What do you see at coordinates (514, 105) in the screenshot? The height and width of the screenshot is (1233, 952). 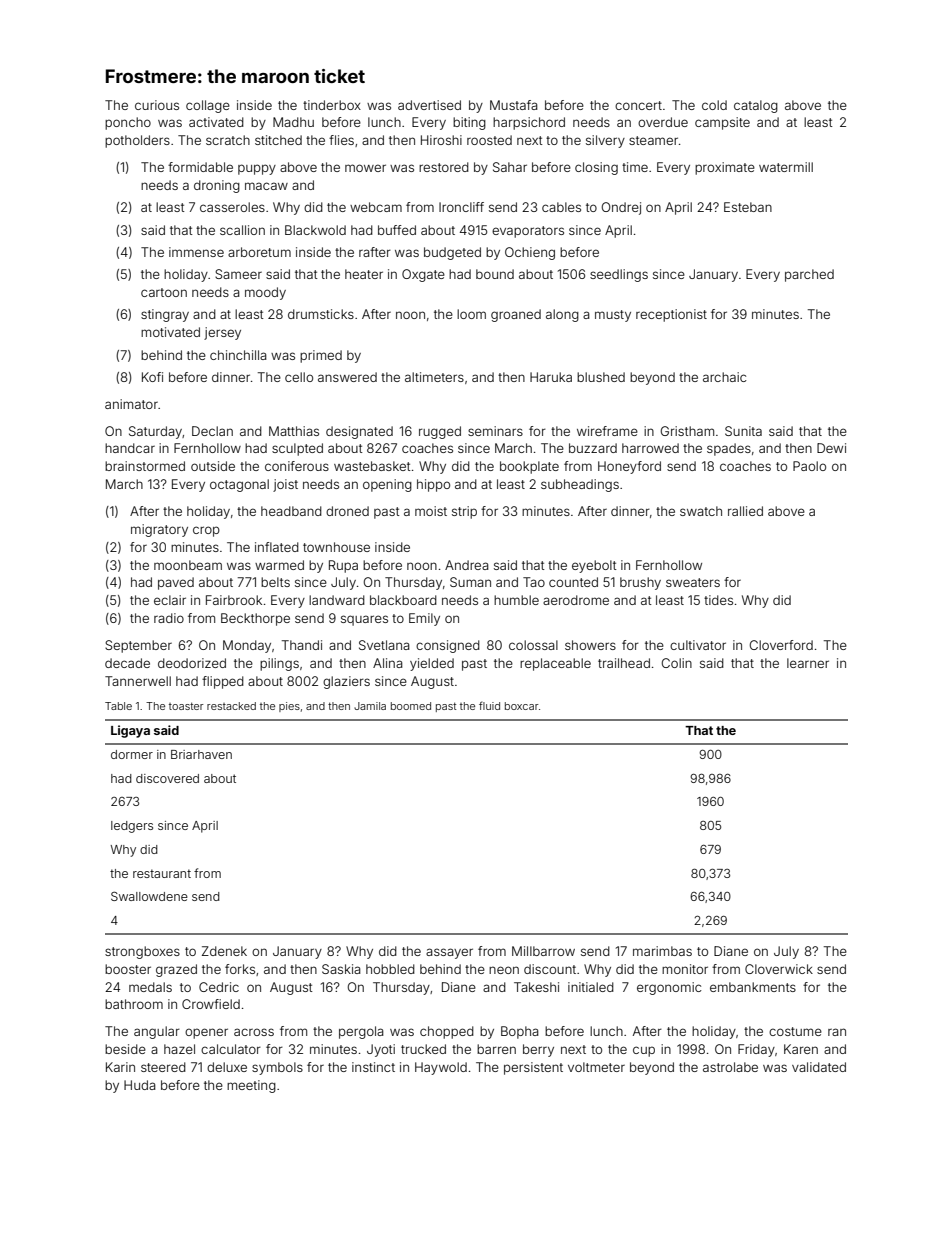 I see `Mustafa` at bounding box center [514, 105].
